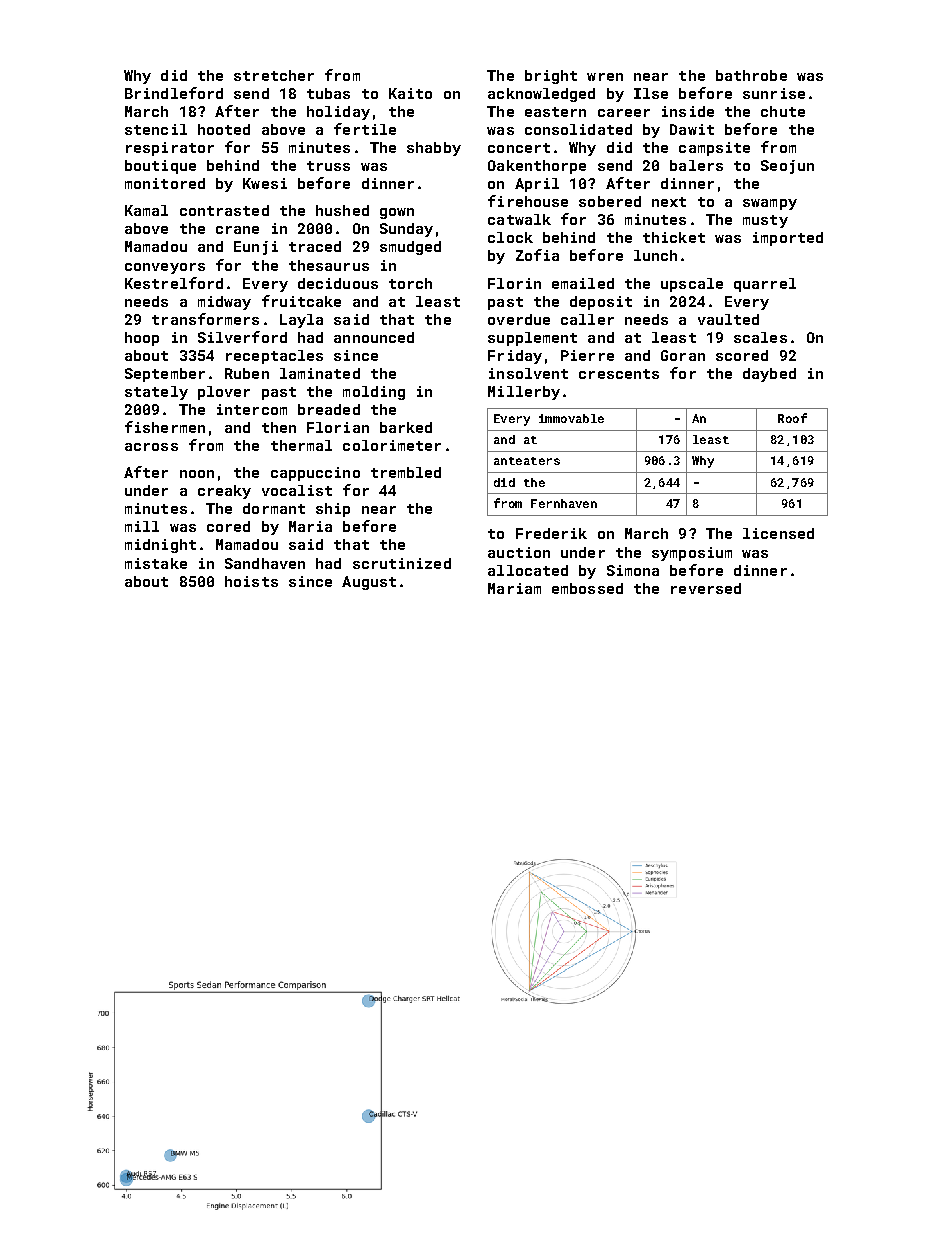 Image resolution: width=952 pixels, height=1233 pixels. I want to click on stretcher, so click(274, 75).
